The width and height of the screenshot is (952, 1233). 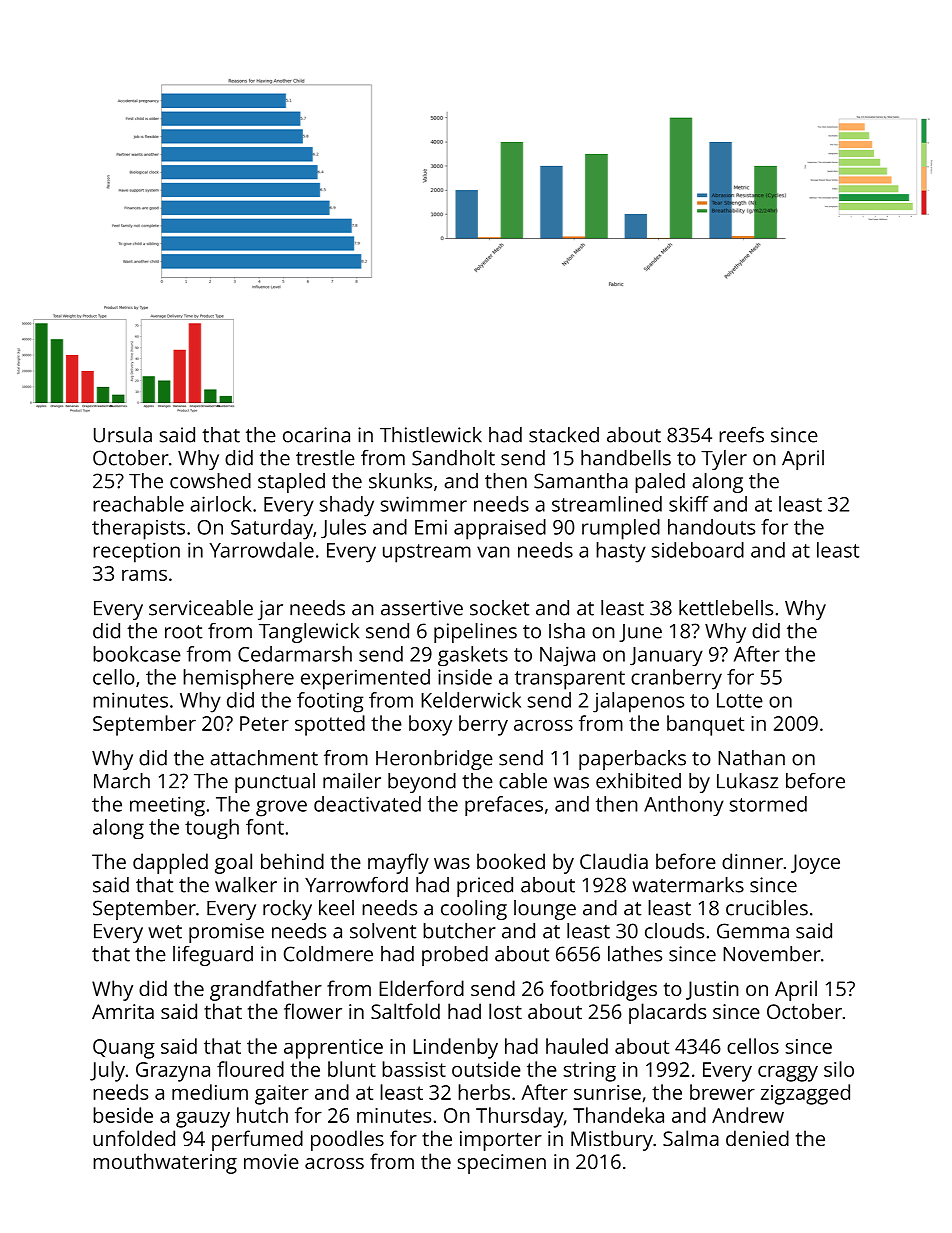 What do you see at coordinates (741, 435) in the screenshot?
I see `reefs` at bounding box center [741, 435].
